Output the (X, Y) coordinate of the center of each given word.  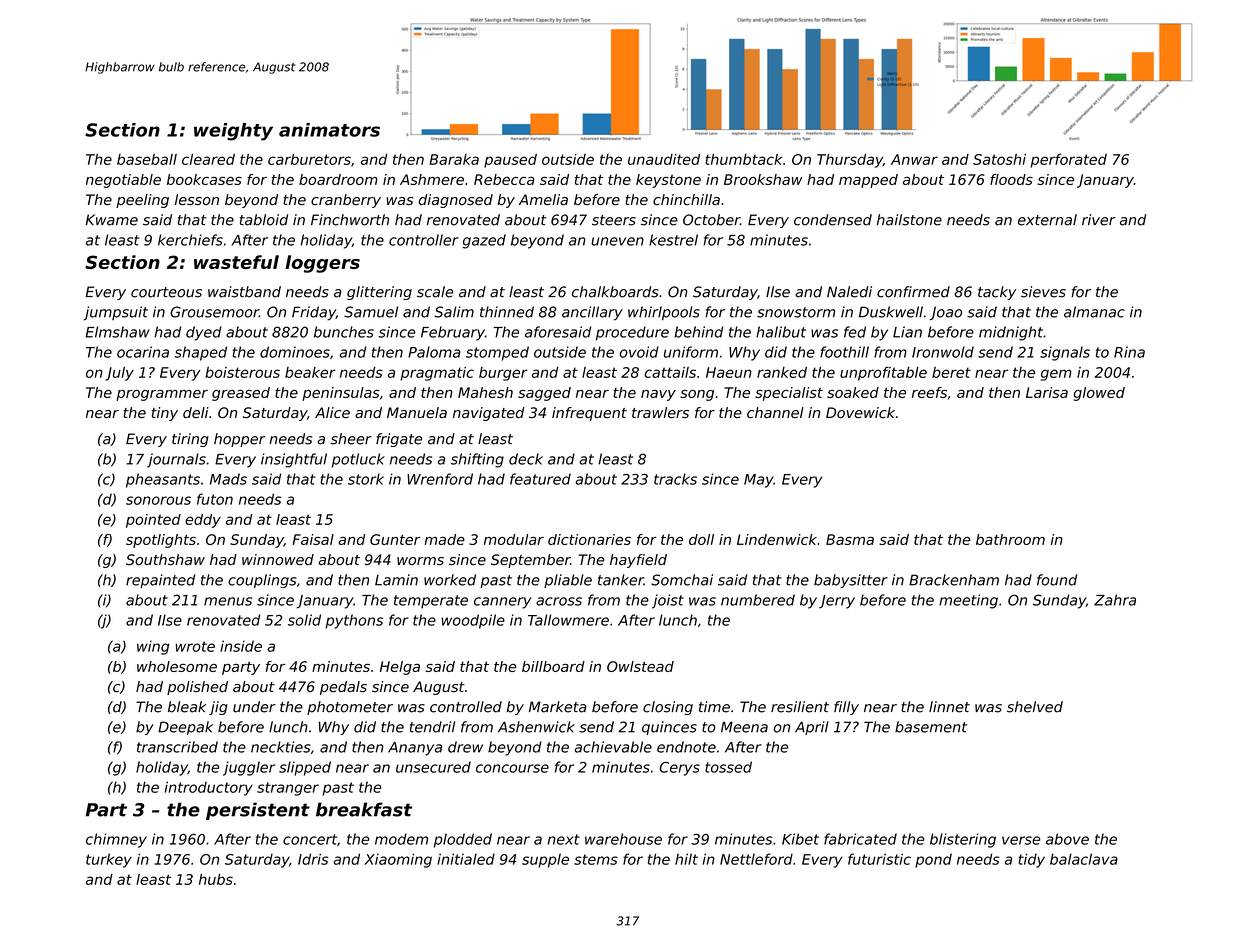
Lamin (396, 580)
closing (668, 708)
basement (931, 727)
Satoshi (999, 159)
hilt (686, 859)
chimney (116, 840)
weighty (233, 132)
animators (329, 130)
